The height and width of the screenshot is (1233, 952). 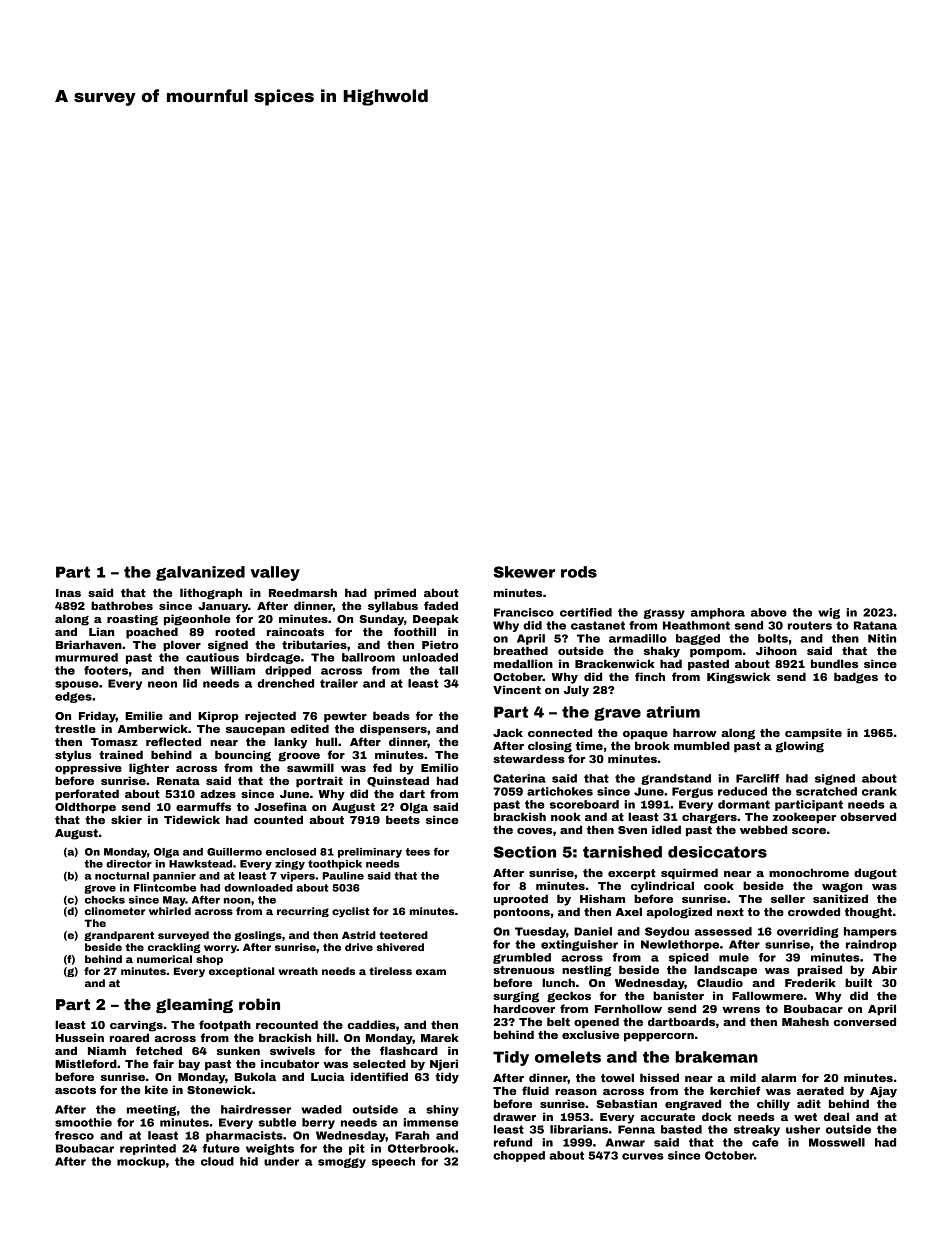 What do you see at coordinates (829, 613) in the screenshot?
I see `wig` at bounding box center [829, 613].
